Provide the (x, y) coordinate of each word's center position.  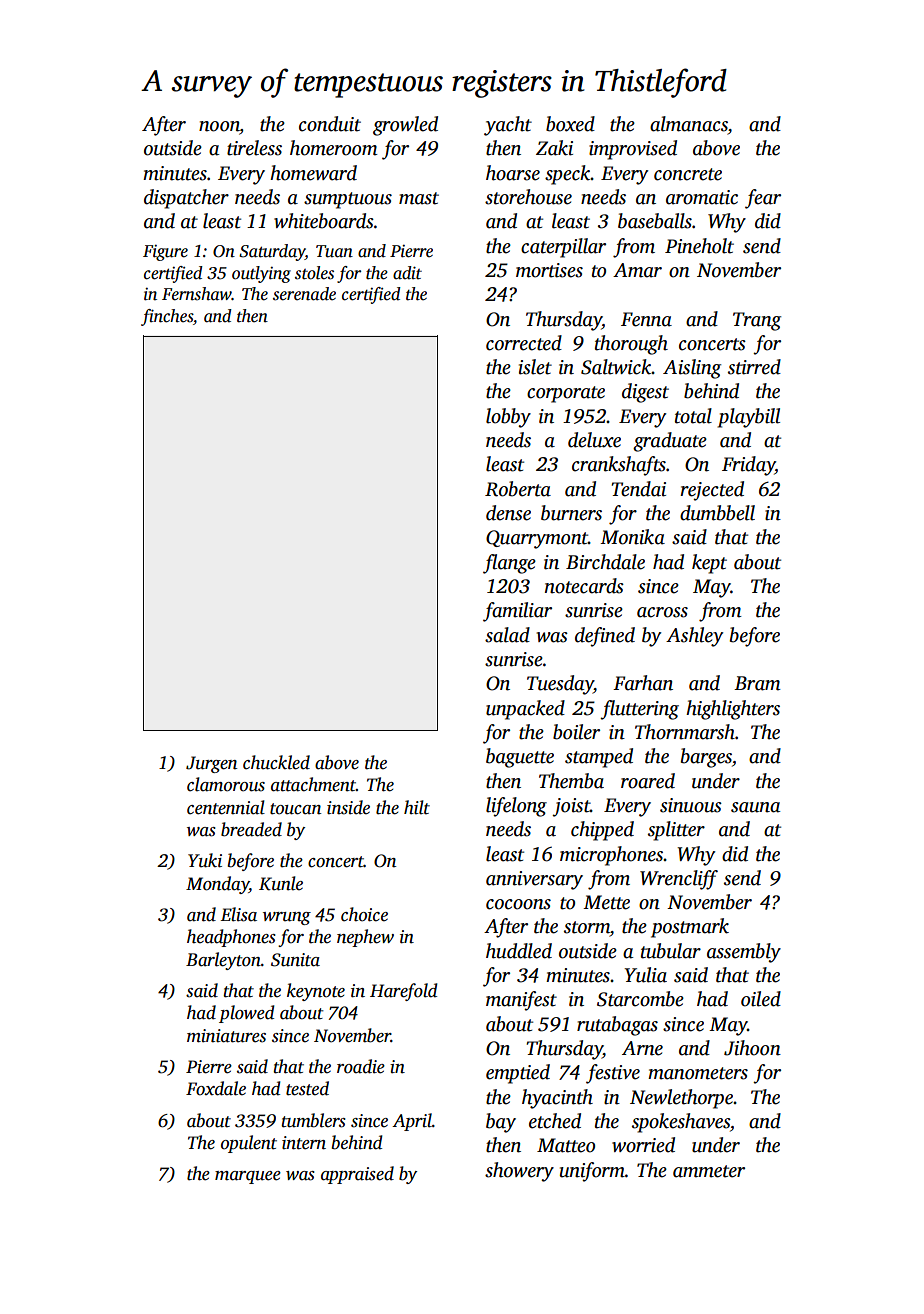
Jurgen (211, 764)
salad (507, 635)
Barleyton (223, 961)
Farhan (643, 683)
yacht (508, 126)
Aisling (692, 369)
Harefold (404, 992)
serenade (304, 294)
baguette (520, 758)
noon (219, 127)
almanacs (689, 124)
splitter (676, 831)
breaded (251, 829)
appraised (357, 1175)
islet (535, 367)
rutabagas (617, 1026)
